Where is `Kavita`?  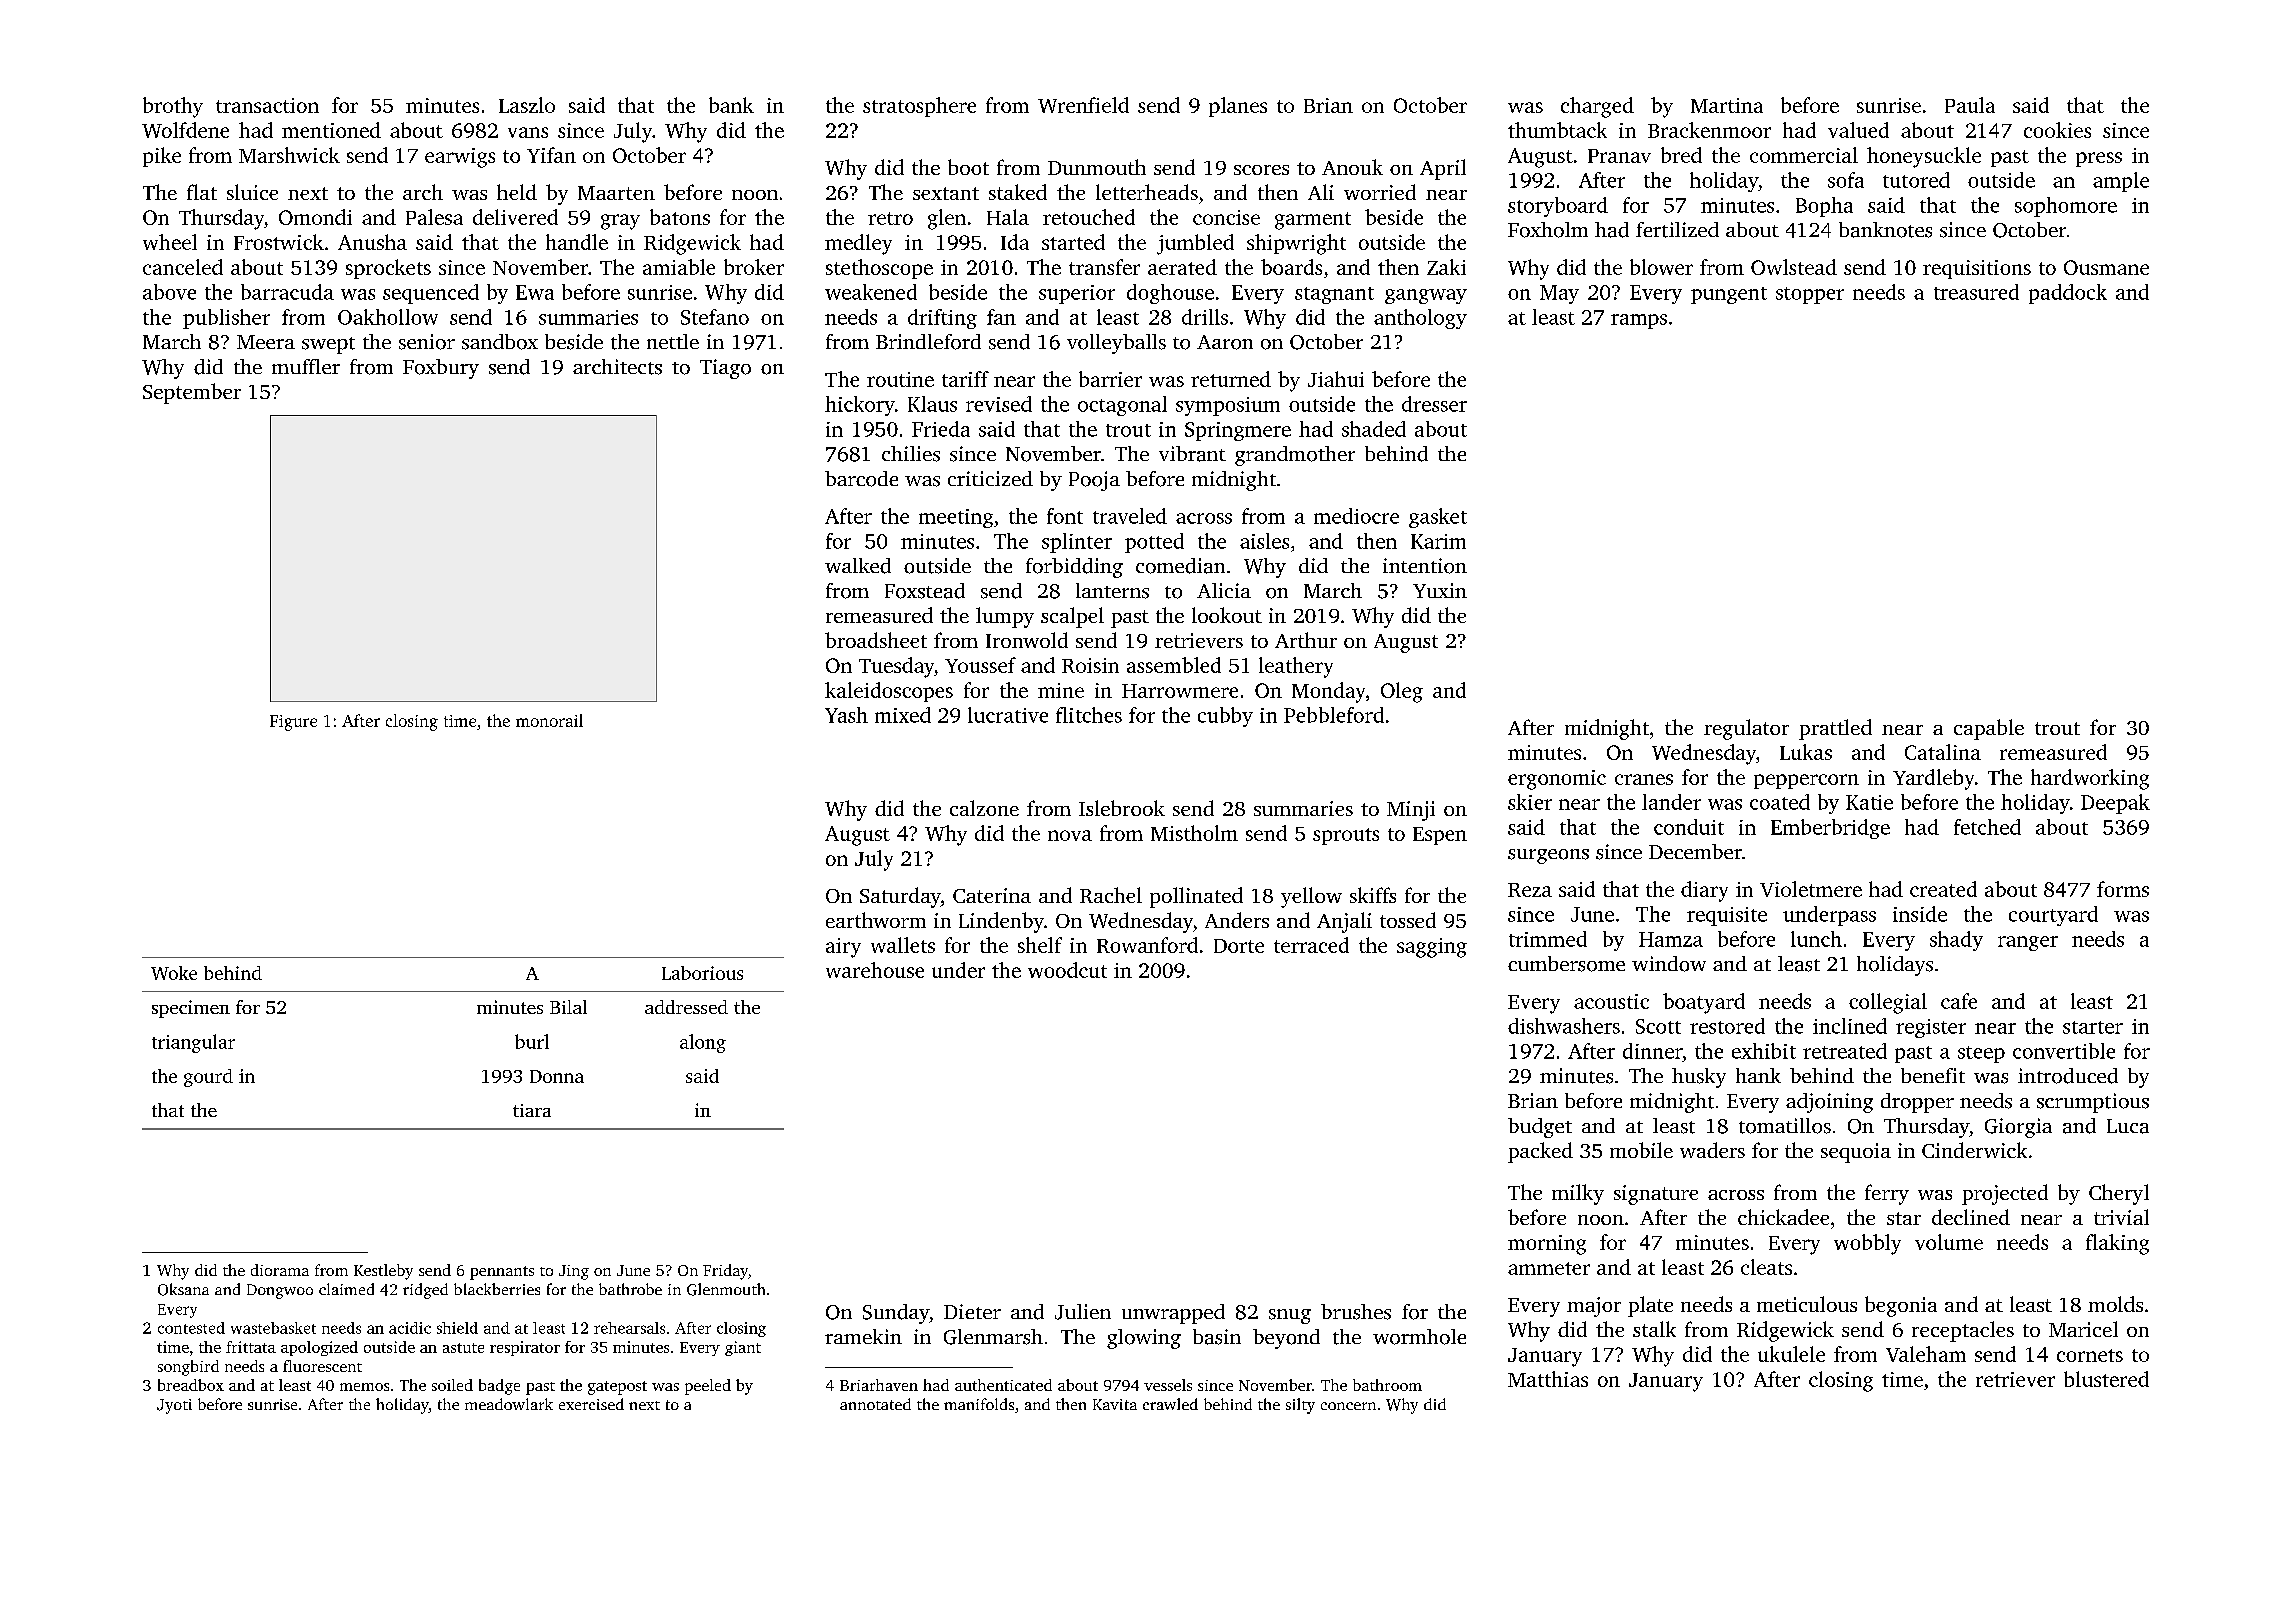
Kavita is located at coordinates (1115, 1404).
